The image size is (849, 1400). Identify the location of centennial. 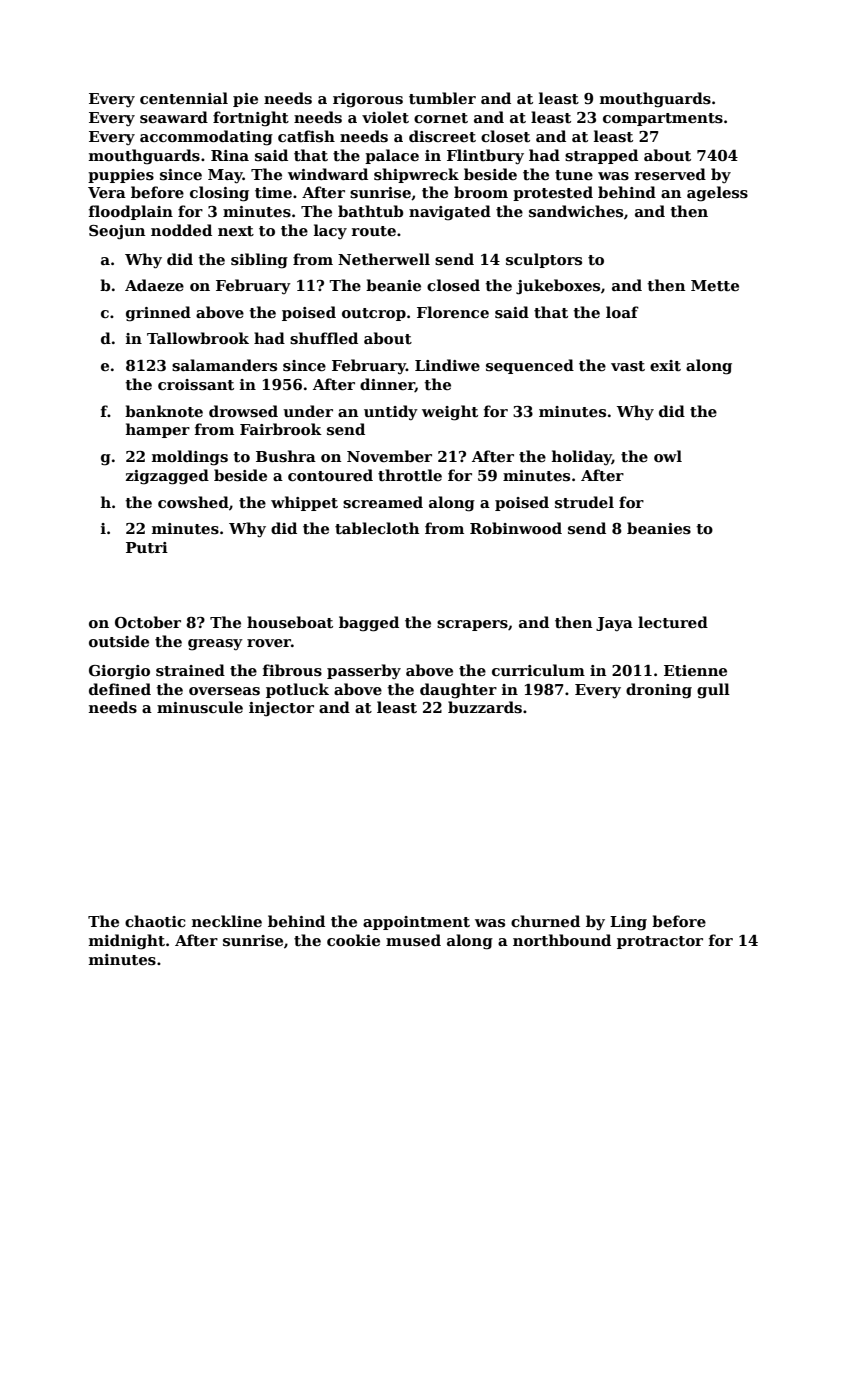
(184, 98).
